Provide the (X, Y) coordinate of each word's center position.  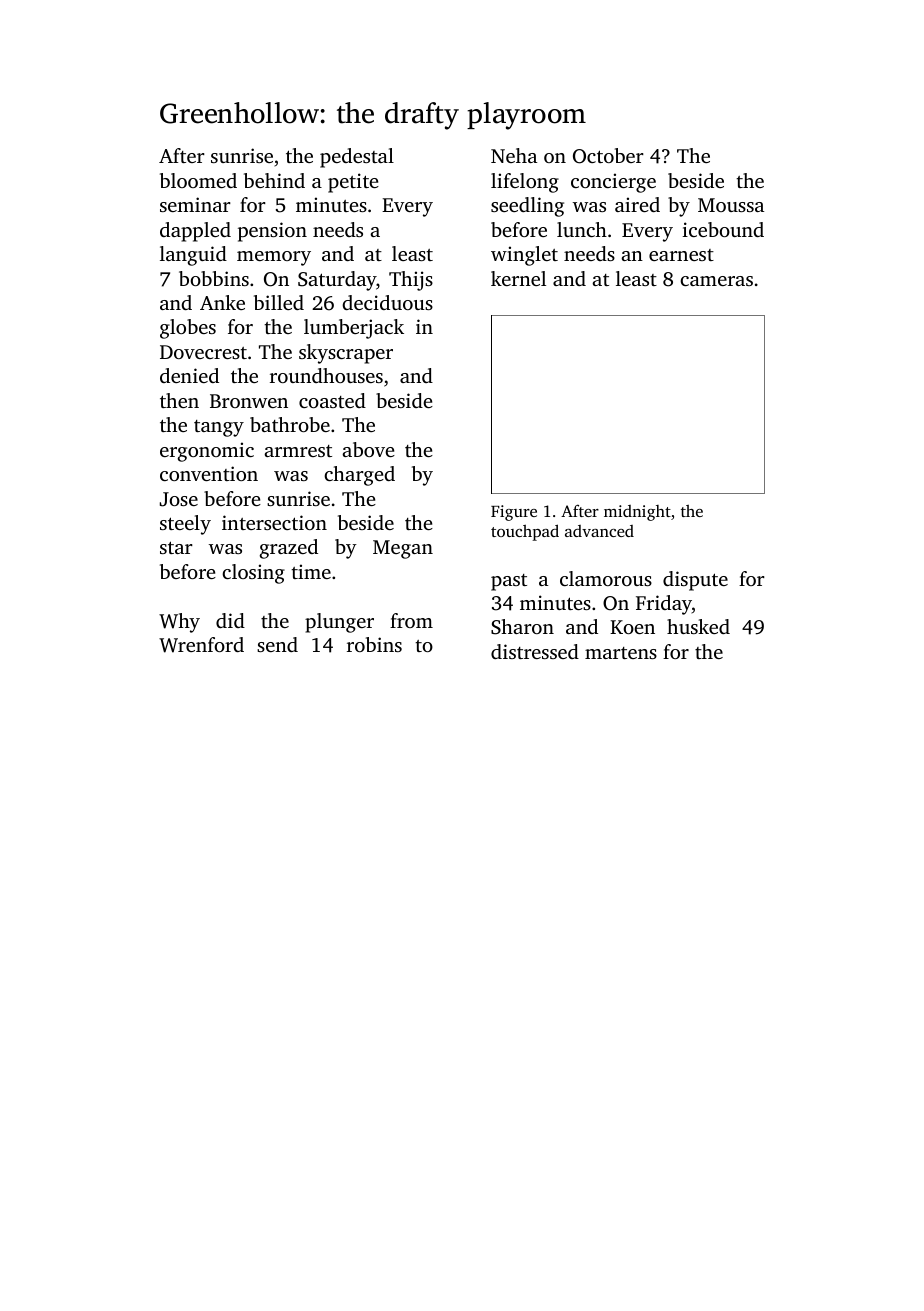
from (411, 620)
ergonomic (207, 452)
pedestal (357, 158)
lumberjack (354, 329)
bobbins (214, 278)
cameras (716, 281)
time (311, 571)
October (608, 156)
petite (353, 183)
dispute (695, 581)
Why (179, 623)
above (368, 449)
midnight (637, 513)
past (509, 582)
